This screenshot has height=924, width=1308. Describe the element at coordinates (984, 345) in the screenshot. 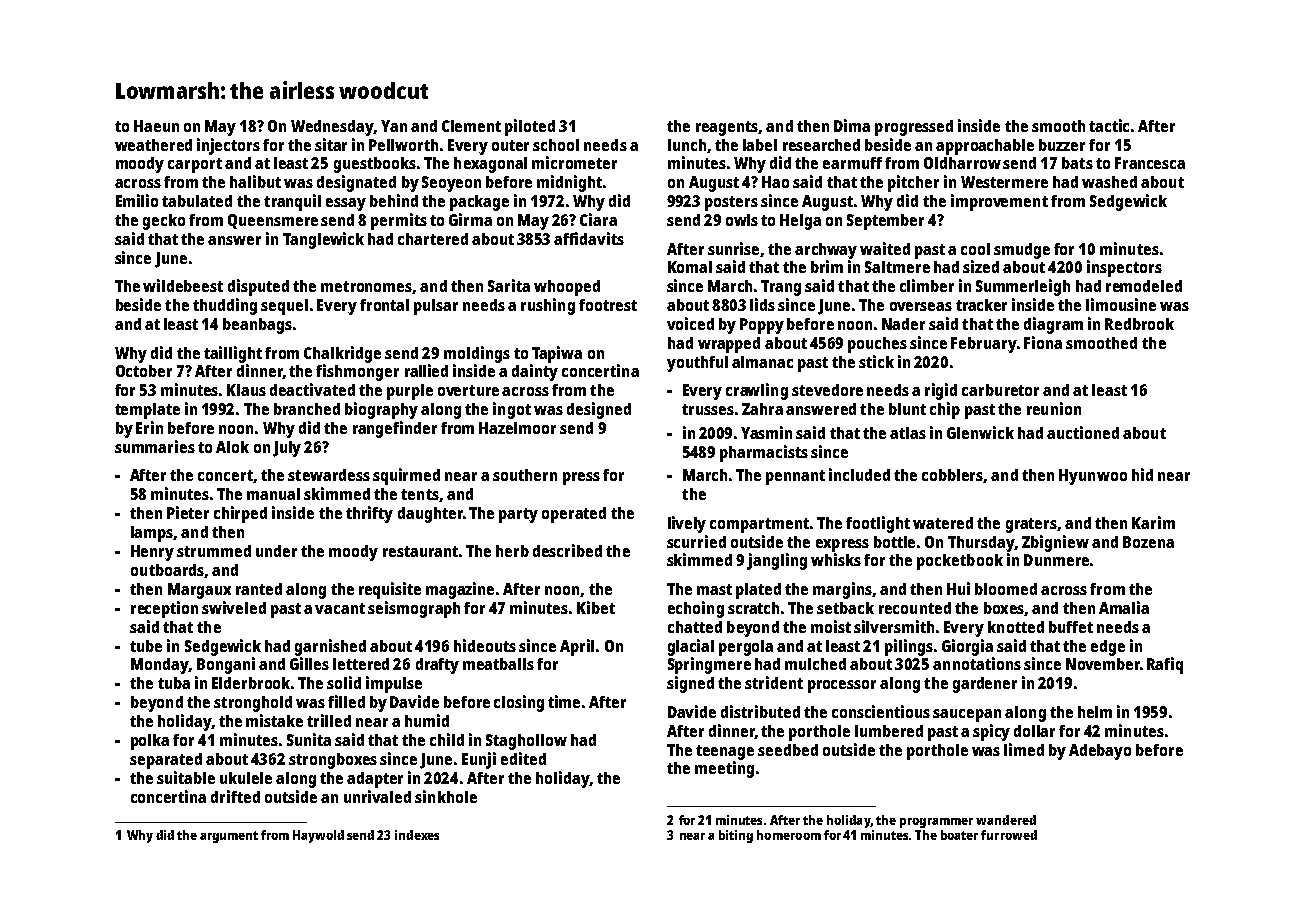

I see `February` at that location.
